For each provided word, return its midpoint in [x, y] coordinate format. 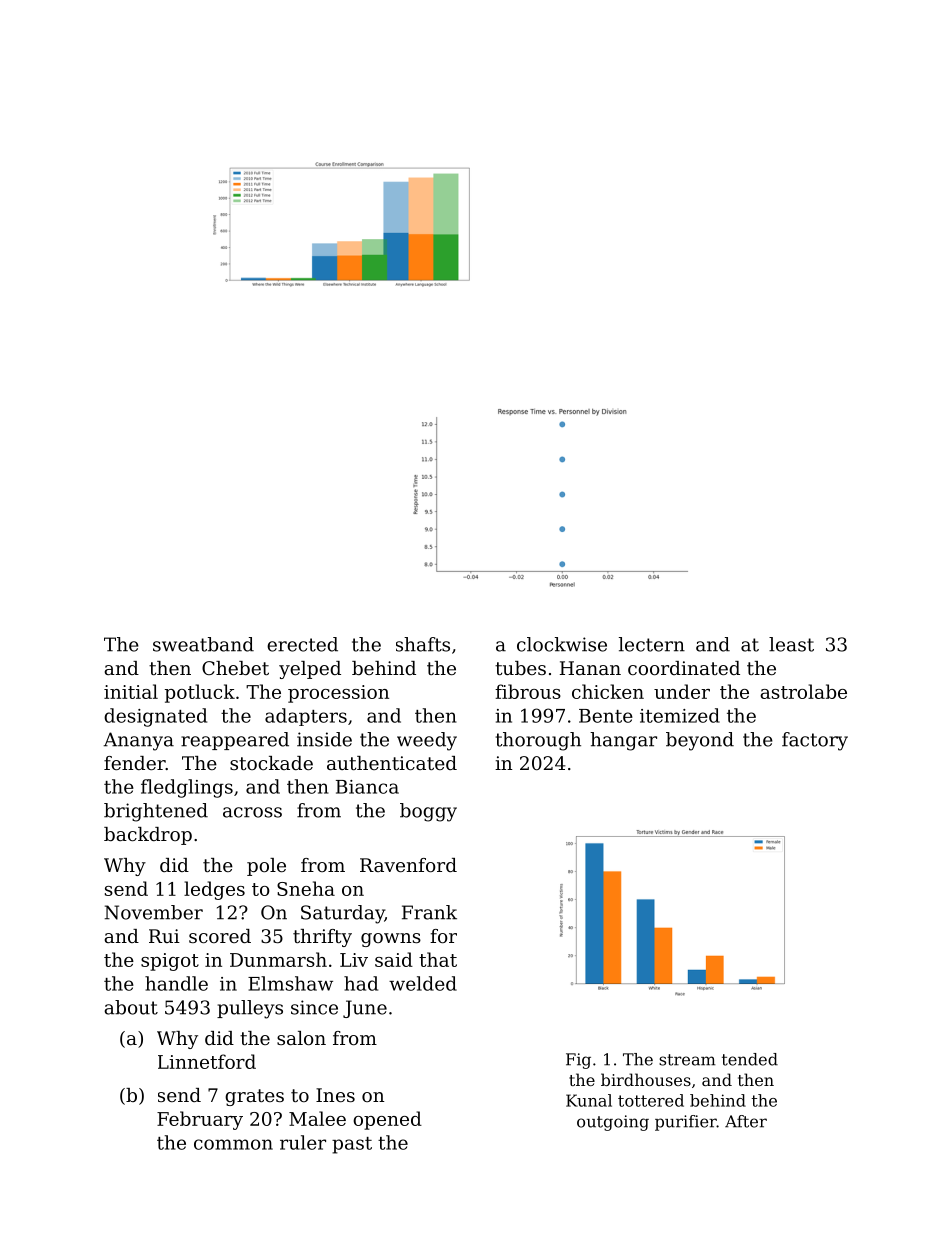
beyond [700, 741]
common [233, 1144]
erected [302, 644]
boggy [428, 812]
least [791, 644]
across [252, 812]
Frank [429, 912]
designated [155, 717]
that [438, 959]
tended [750, 1059]
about [131, 1007]
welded [423, 983]
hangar [623, 741]
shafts [423, 644]
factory [815, 741]
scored [220, 936]
